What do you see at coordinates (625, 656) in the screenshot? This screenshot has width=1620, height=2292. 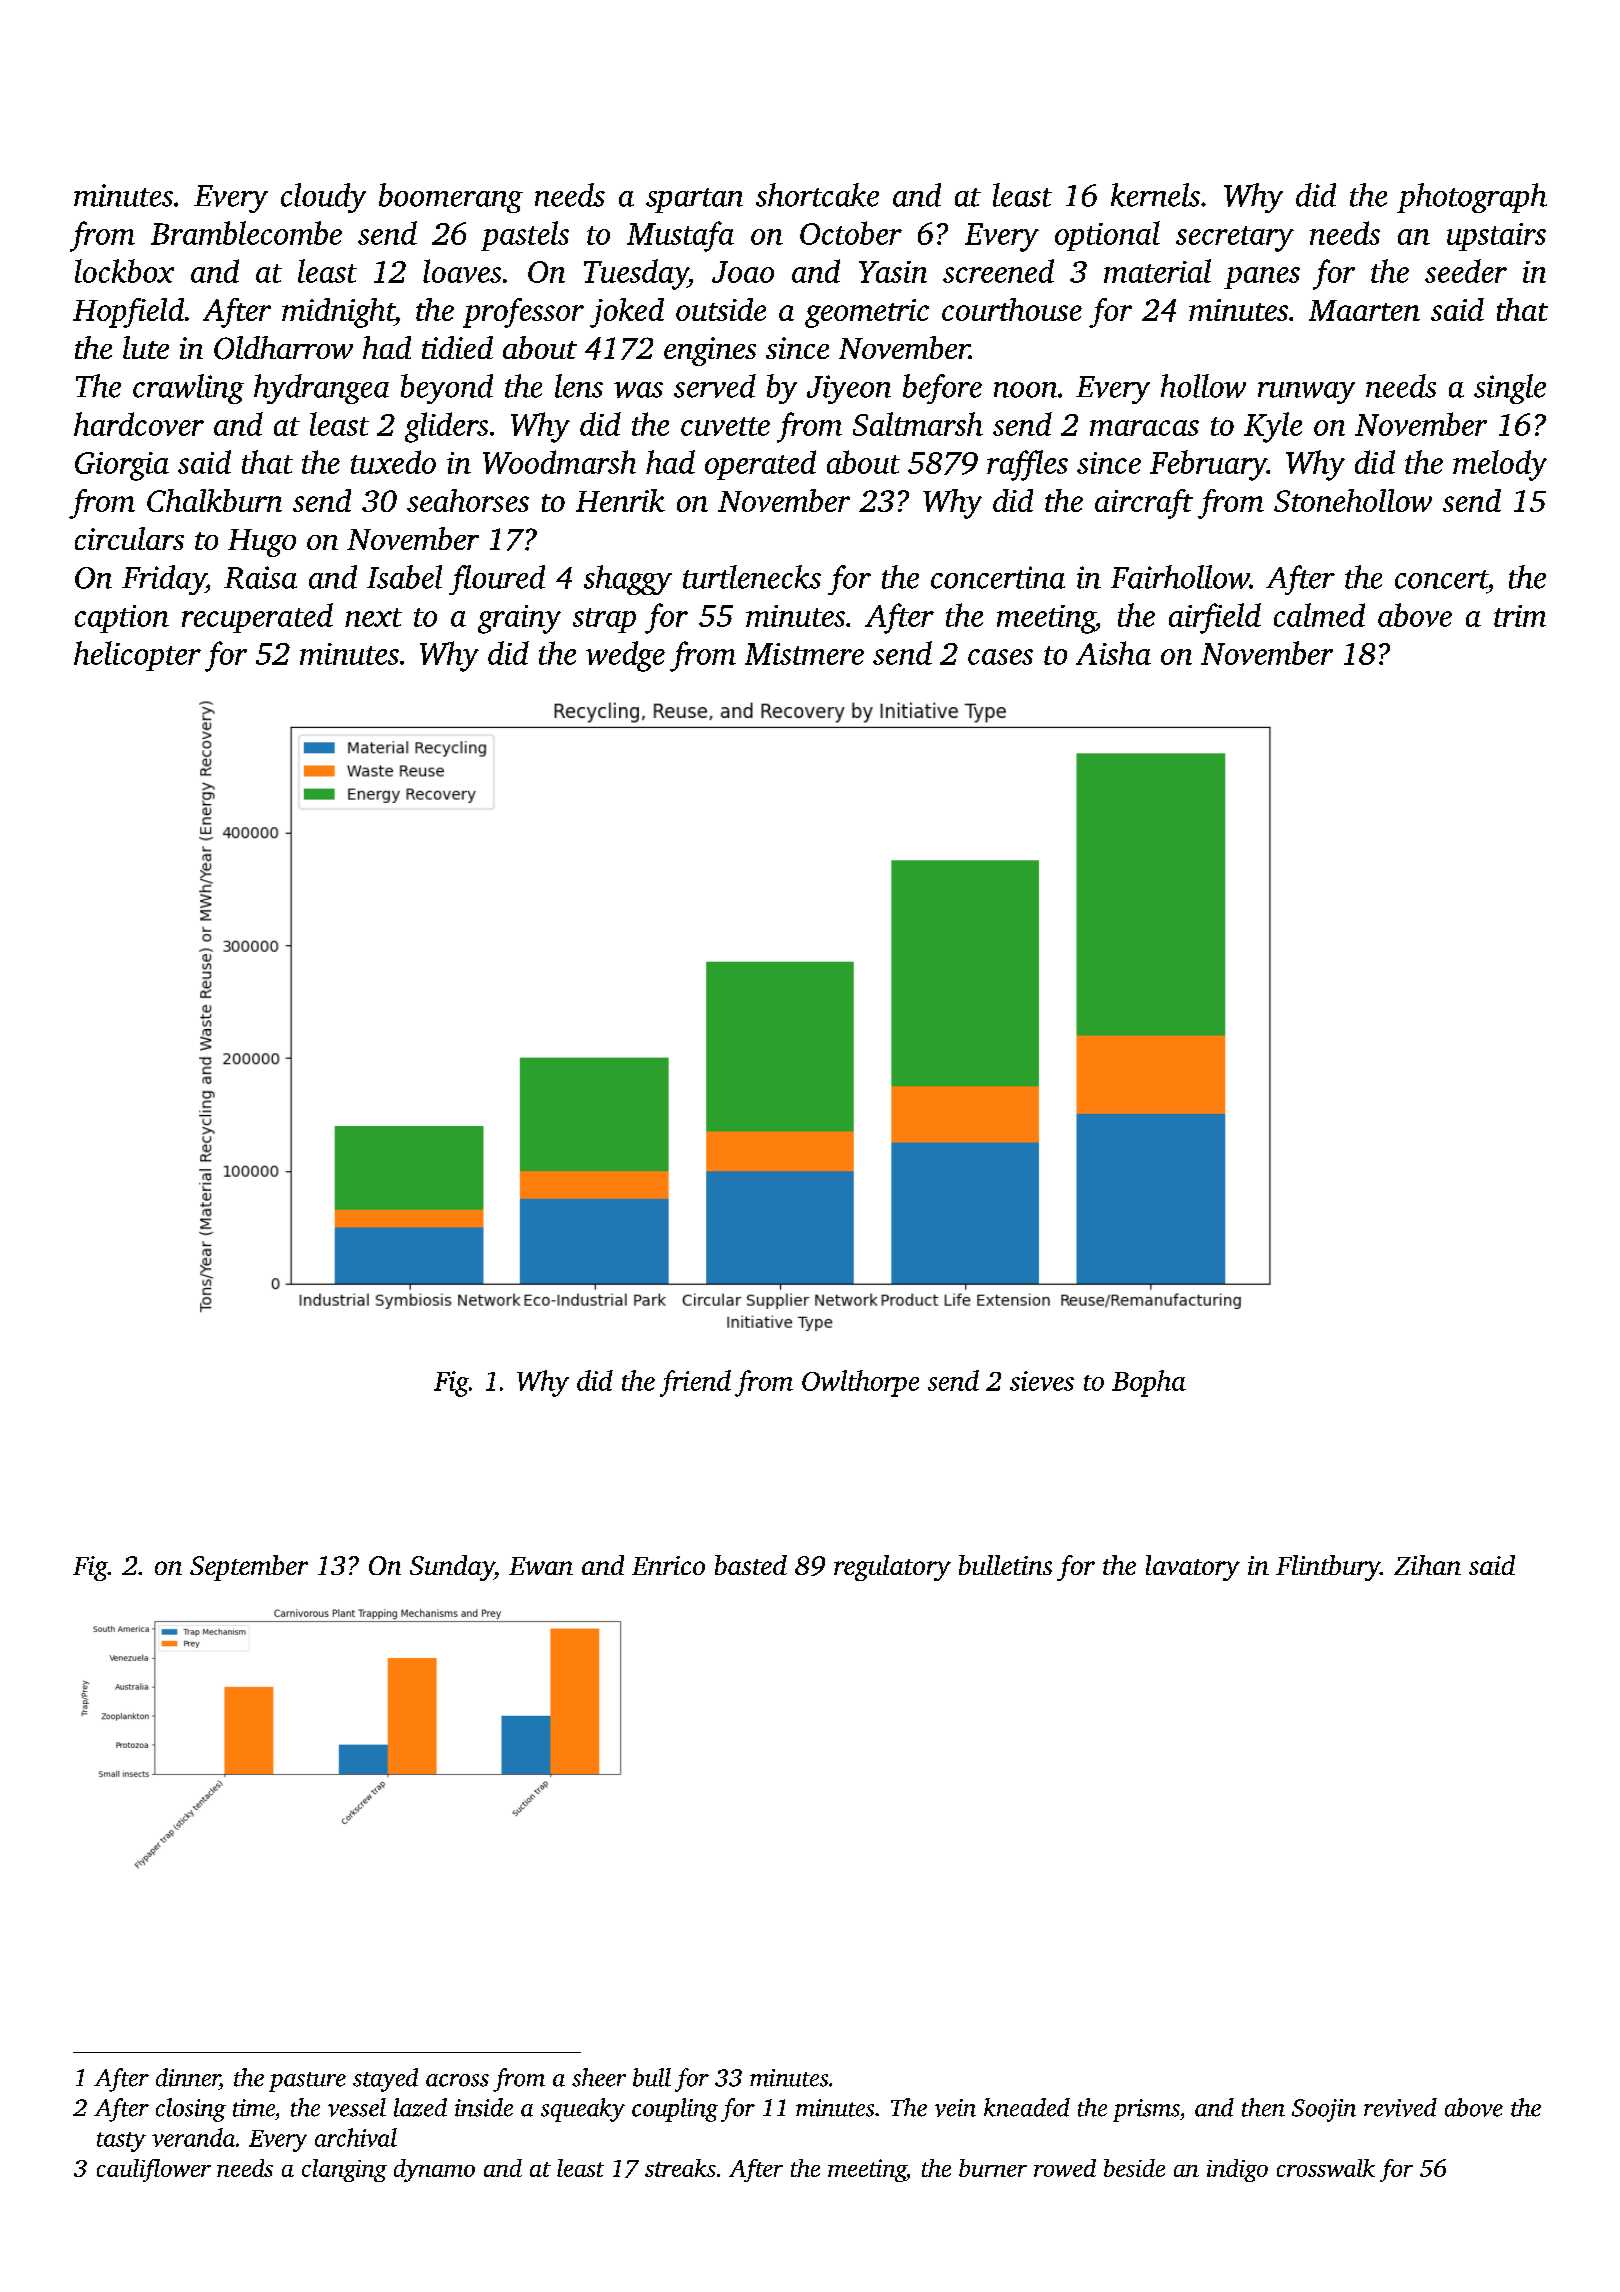 I see `wedge` at bounding box center [625, 656].
